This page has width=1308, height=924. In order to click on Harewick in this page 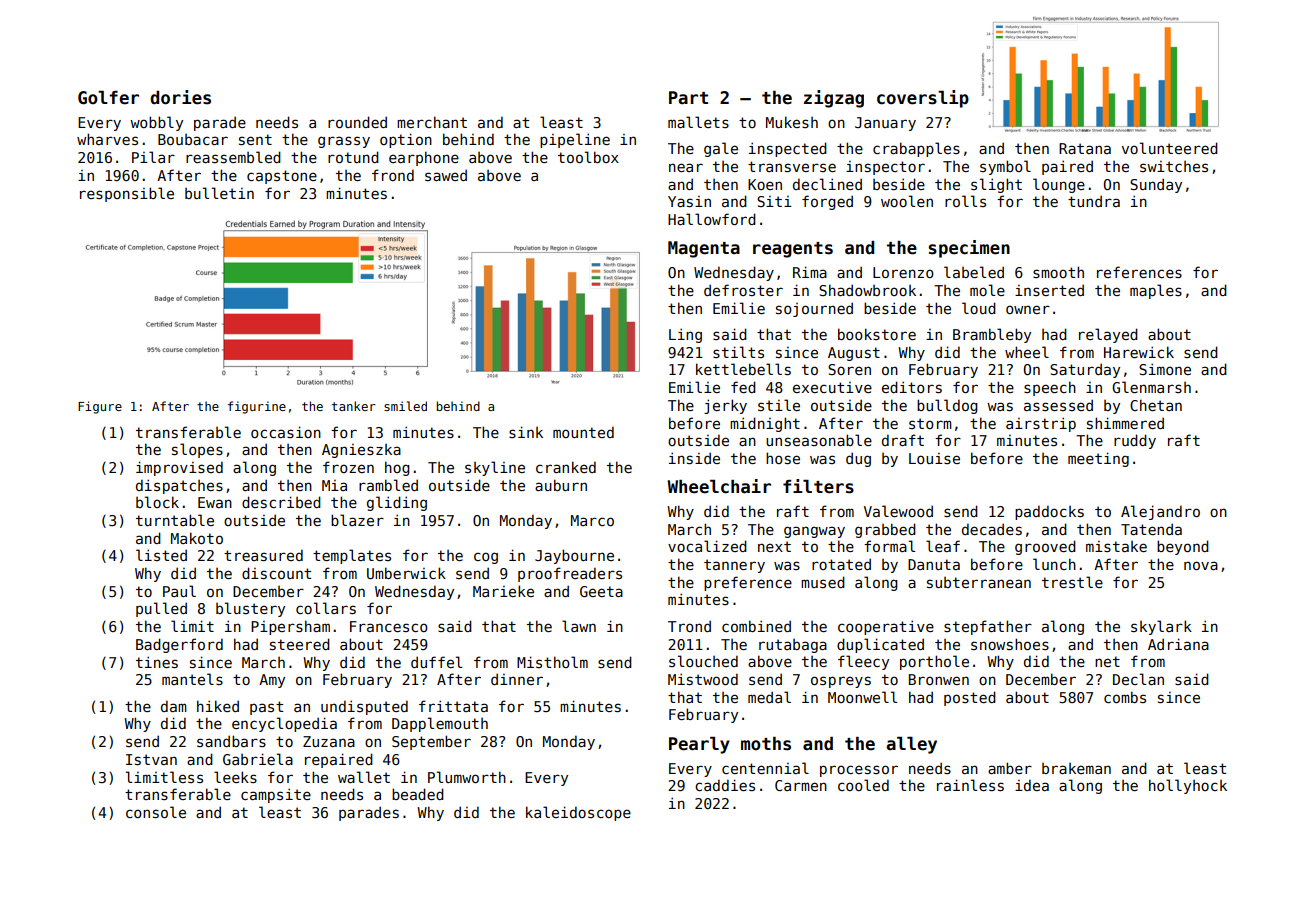, I will do `click(1139, 352)`.
